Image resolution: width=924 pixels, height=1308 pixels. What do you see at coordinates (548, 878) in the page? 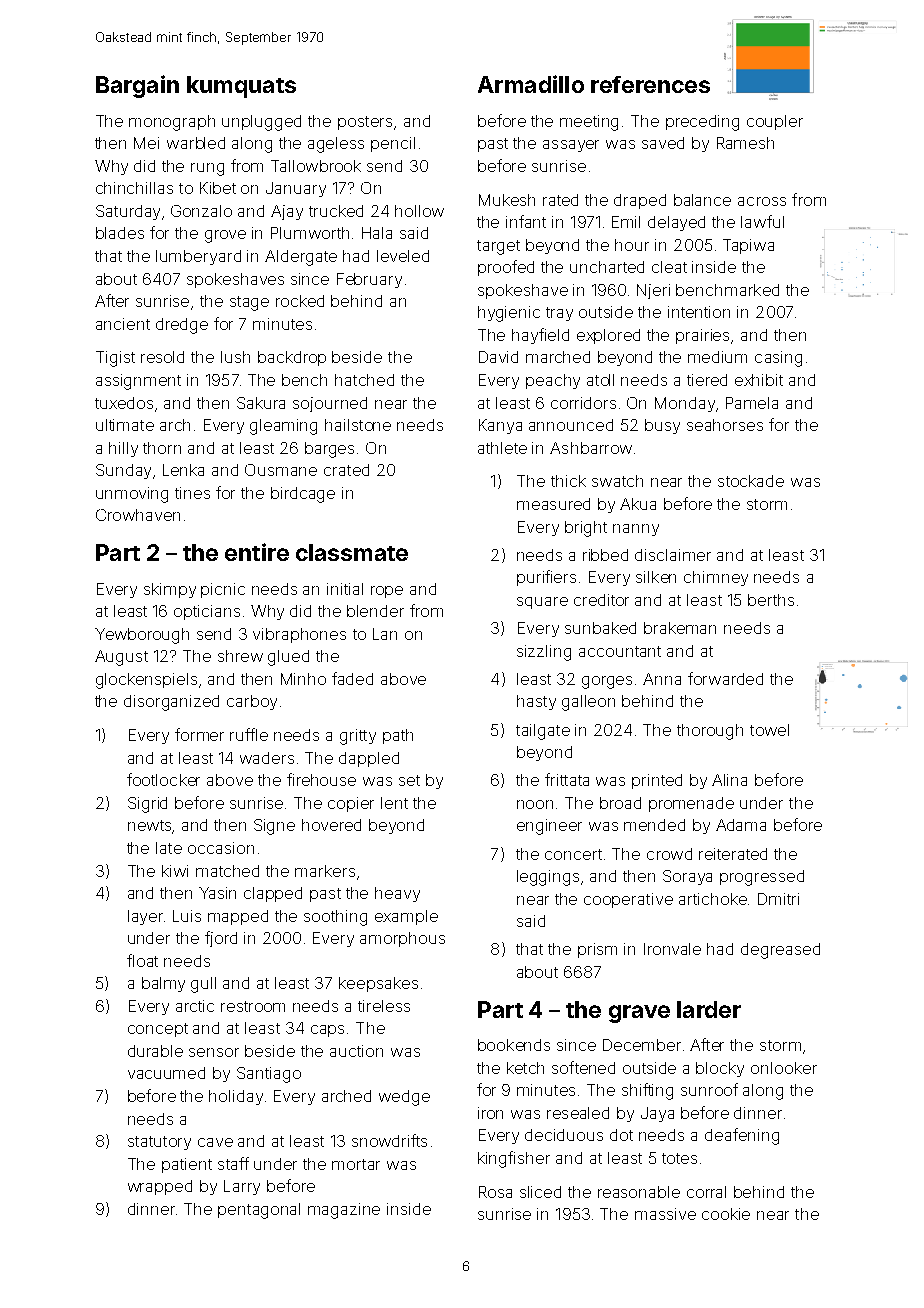
I see `leggings` at bounding box center [548, 878].
